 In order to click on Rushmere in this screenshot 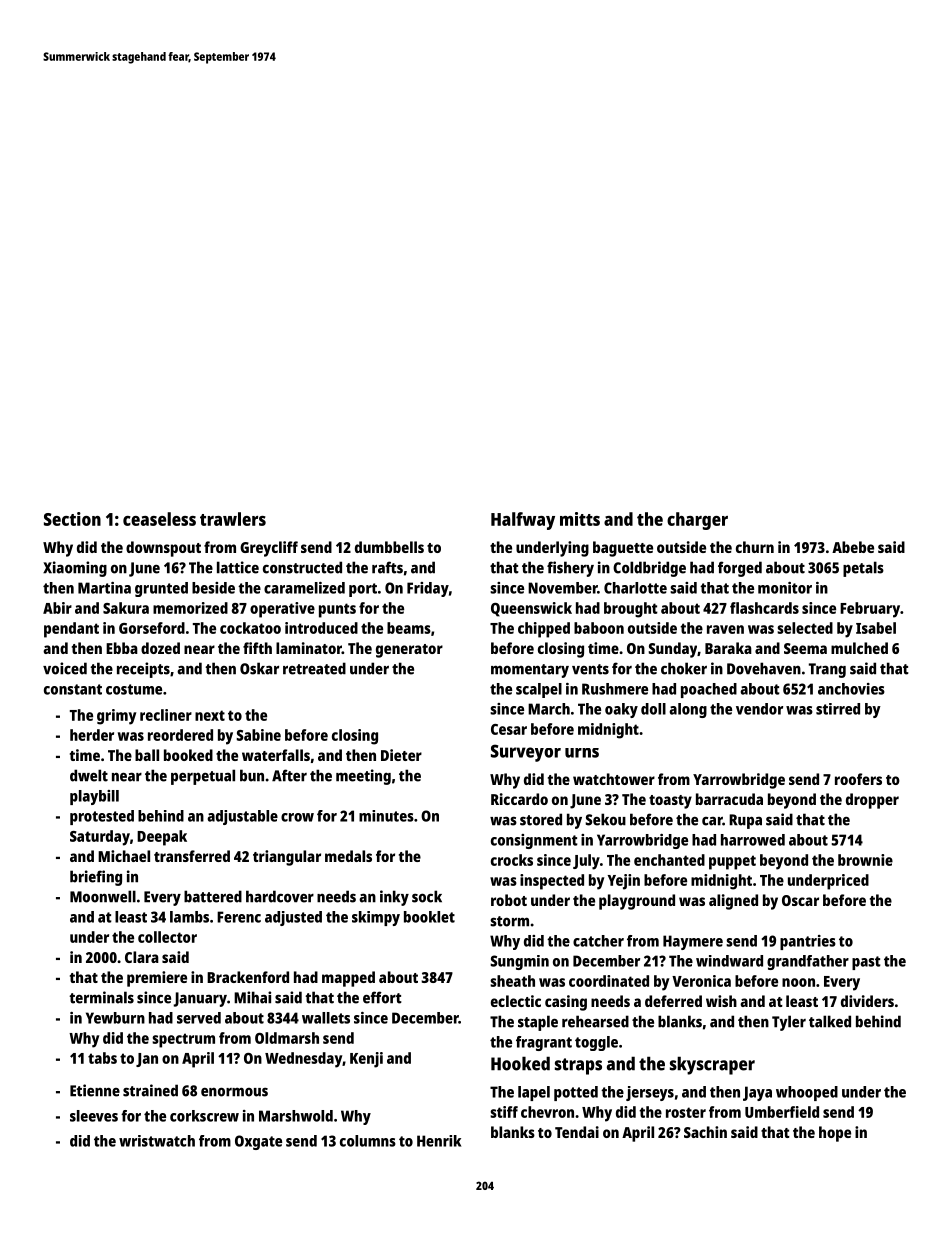, I will do `click(615, 689)`.
